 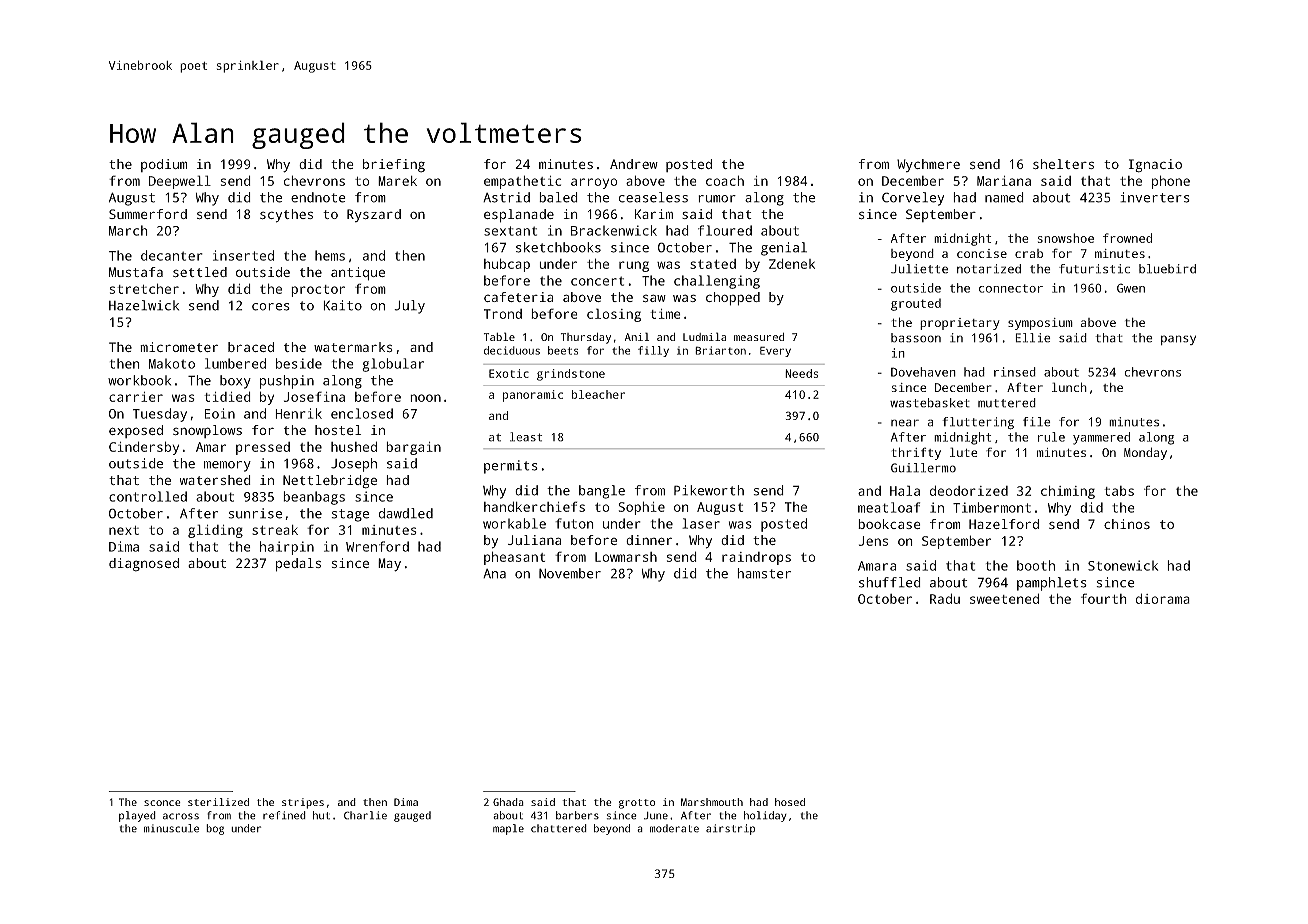 I want to click on Henrik, so click(x=298, y=413).
